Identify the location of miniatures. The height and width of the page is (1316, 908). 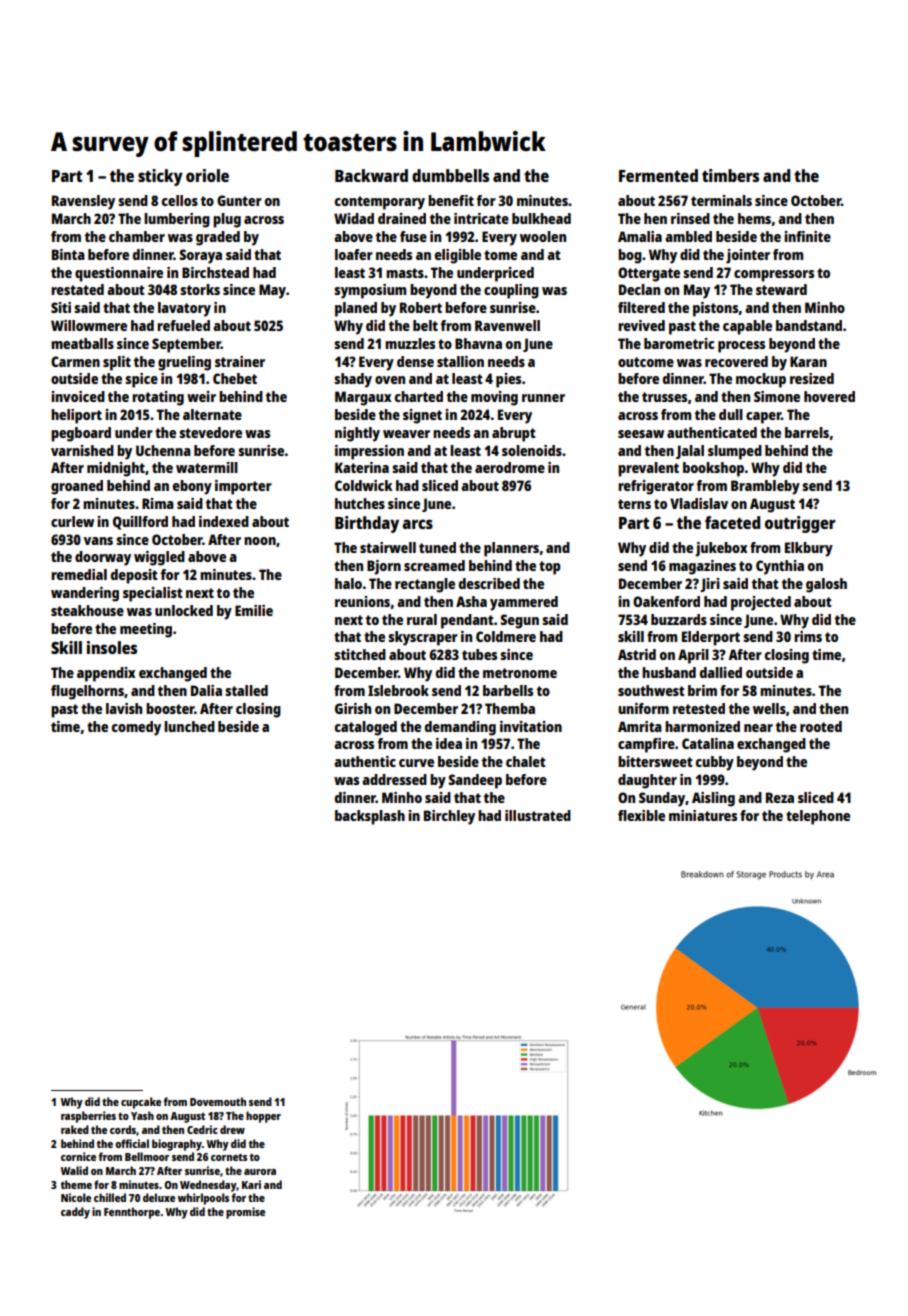
(703, 815).
